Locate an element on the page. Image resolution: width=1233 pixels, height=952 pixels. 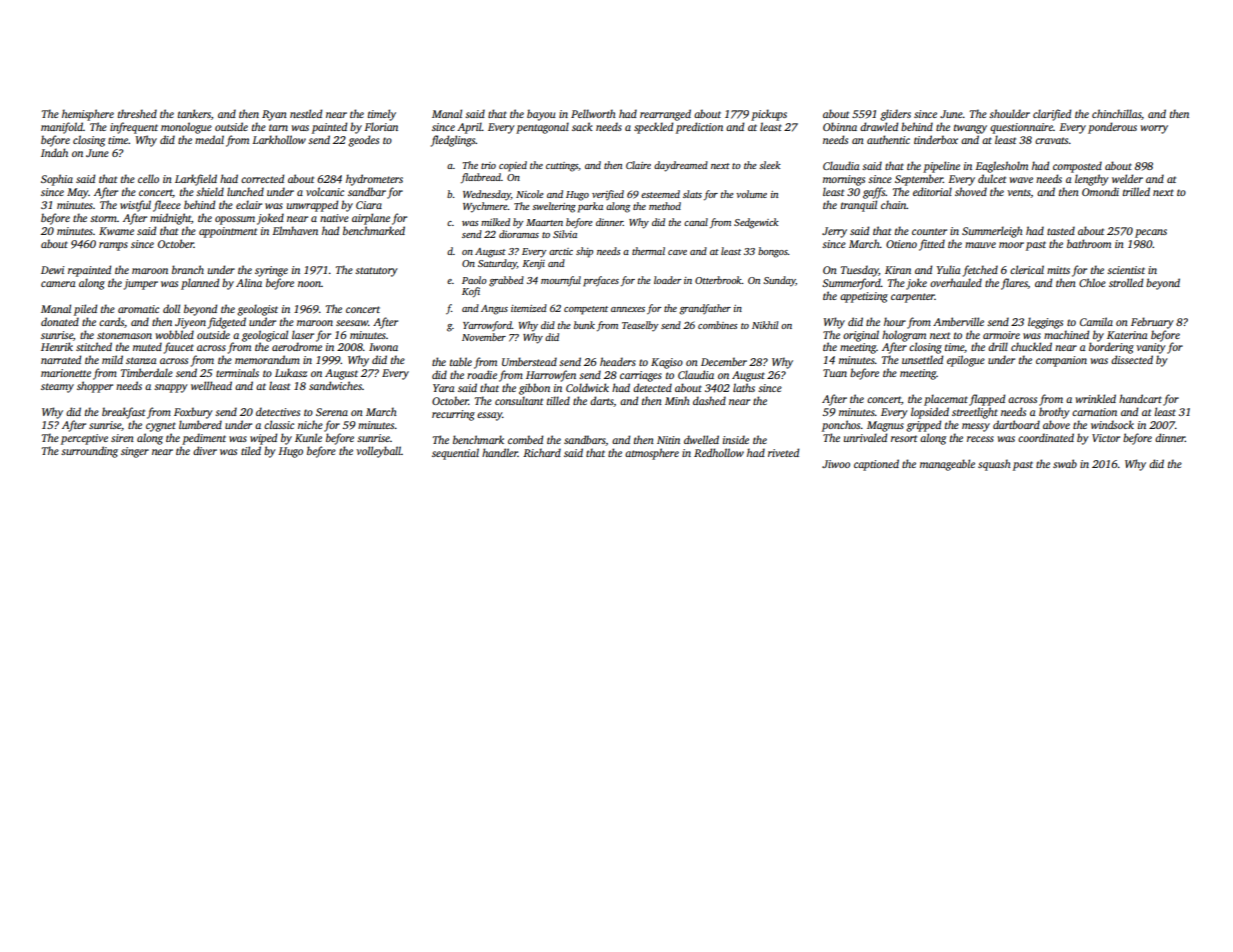
mournful is located at coordinates (561, 281).
